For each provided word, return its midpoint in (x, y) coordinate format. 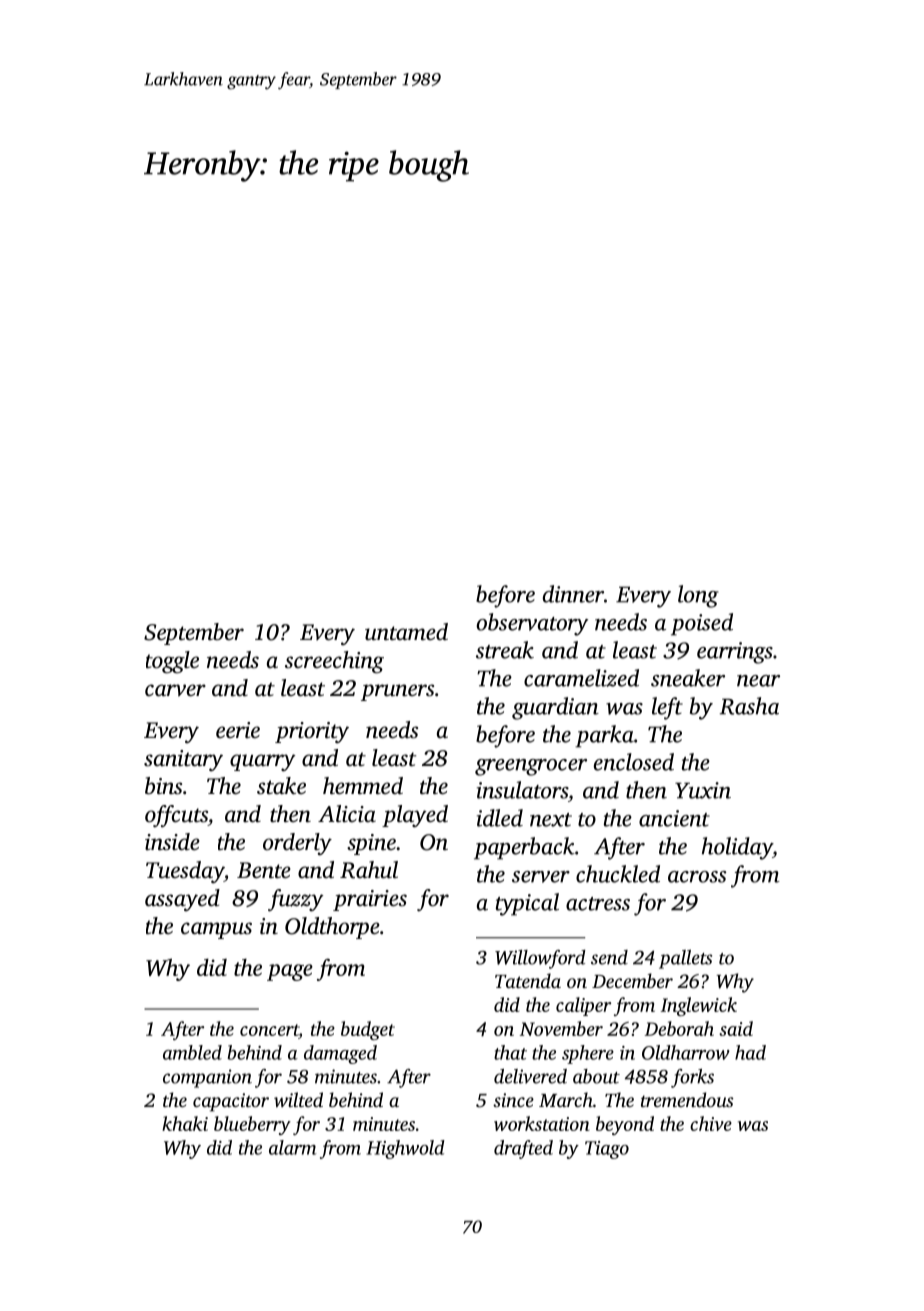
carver (175, 690)
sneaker (688, 678)
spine (371, 844)
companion (207, 1078)
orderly (297, 844)
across (697, 877)
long (698, 596)
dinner (573, 594)
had (750, 1052)
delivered (530, 1076)
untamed (406, 632)
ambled (192, 1052)
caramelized (581, 678)
